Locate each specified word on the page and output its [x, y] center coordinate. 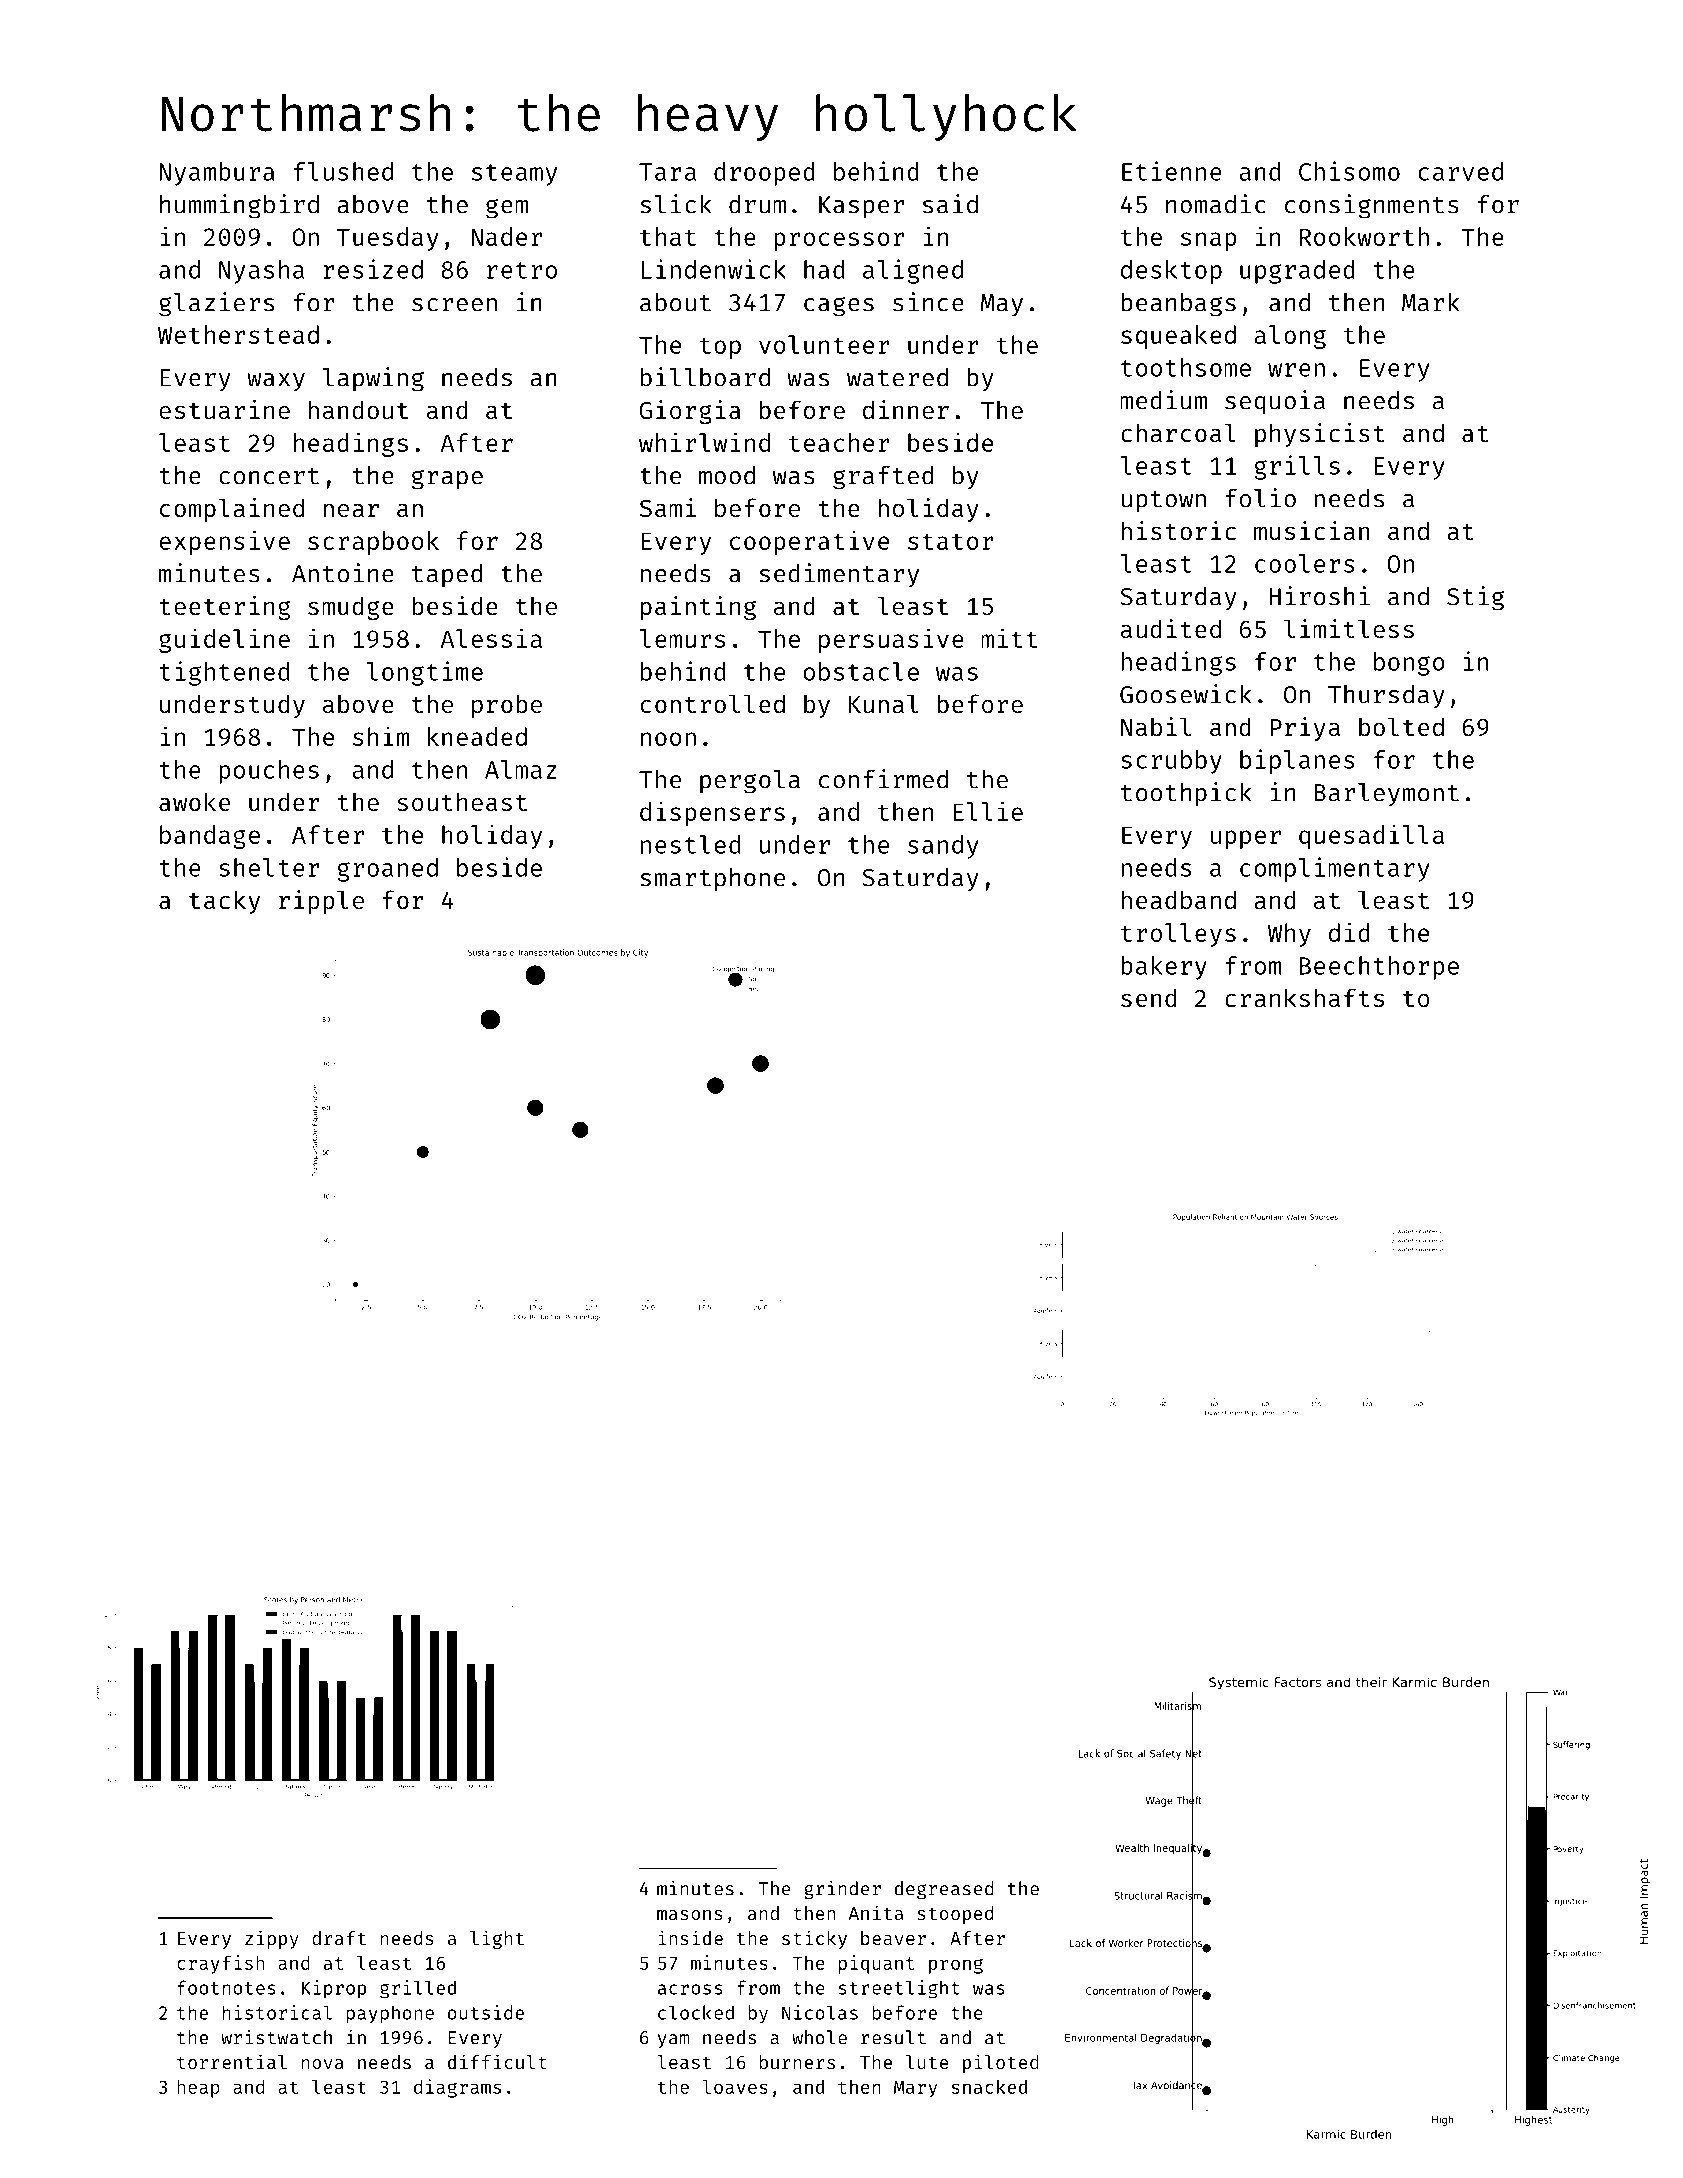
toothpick [1186, 794]
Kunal [883, 703]
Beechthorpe [1379, 968]
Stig [1475, 598]
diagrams [457, 2088]
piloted [1001, 2063]
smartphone [712, 880]
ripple [321, 902]
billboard [705, 377]
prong [956, 1966]
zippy [272, 1939]
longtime [425, 673]
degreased [944, 1890]
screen [454, 305]
